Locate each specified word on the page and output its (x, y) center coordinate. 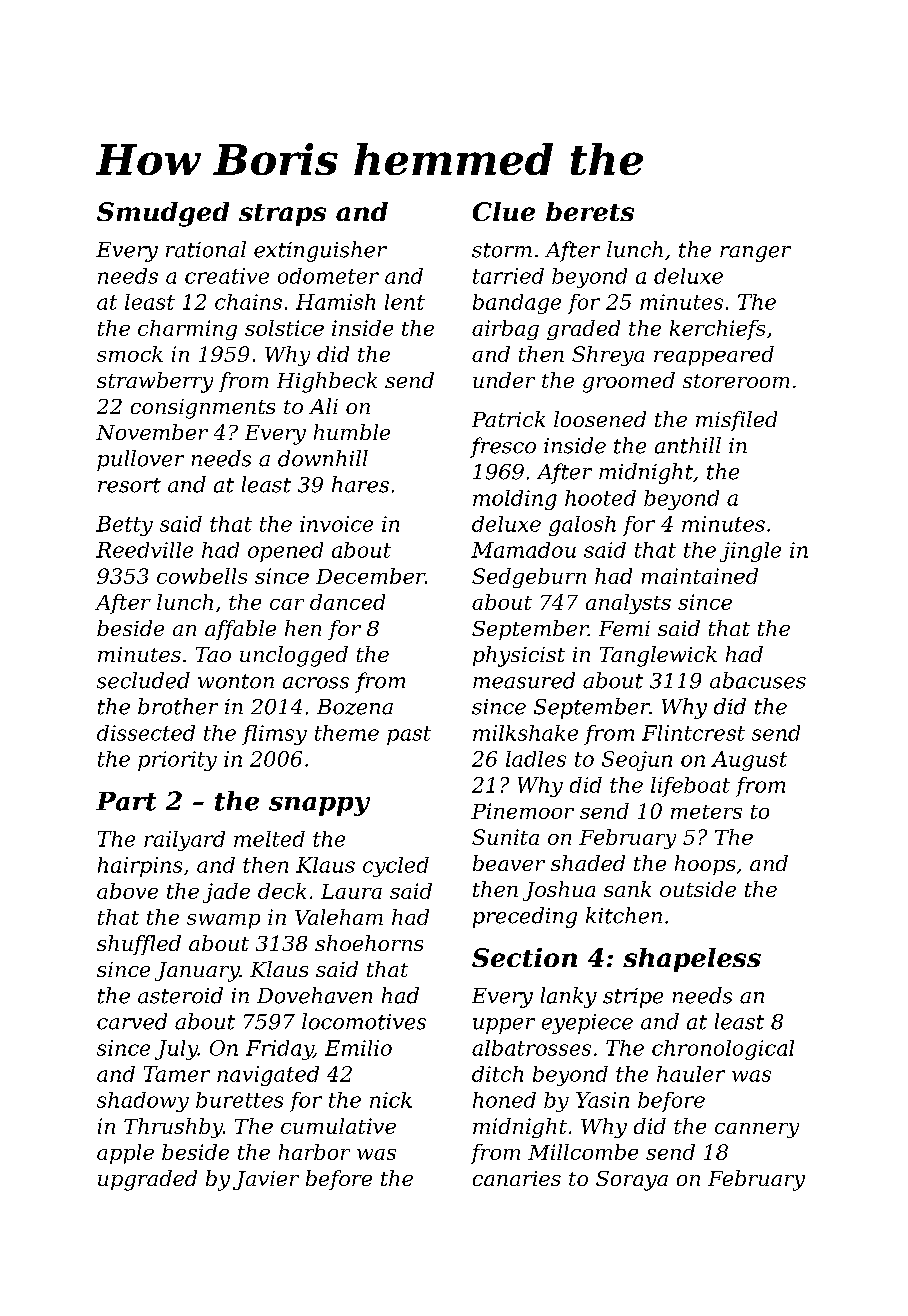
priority (177, 761)
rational (206, 249)
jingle (750, 552)
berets (590, 211)
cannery (757, 1130)
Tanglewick (658, 656)
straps (282, 215)
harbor (314, 1152)
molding (515, 500)
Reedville (144, 550)
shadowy (143, 1102)
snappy (319, 806)
